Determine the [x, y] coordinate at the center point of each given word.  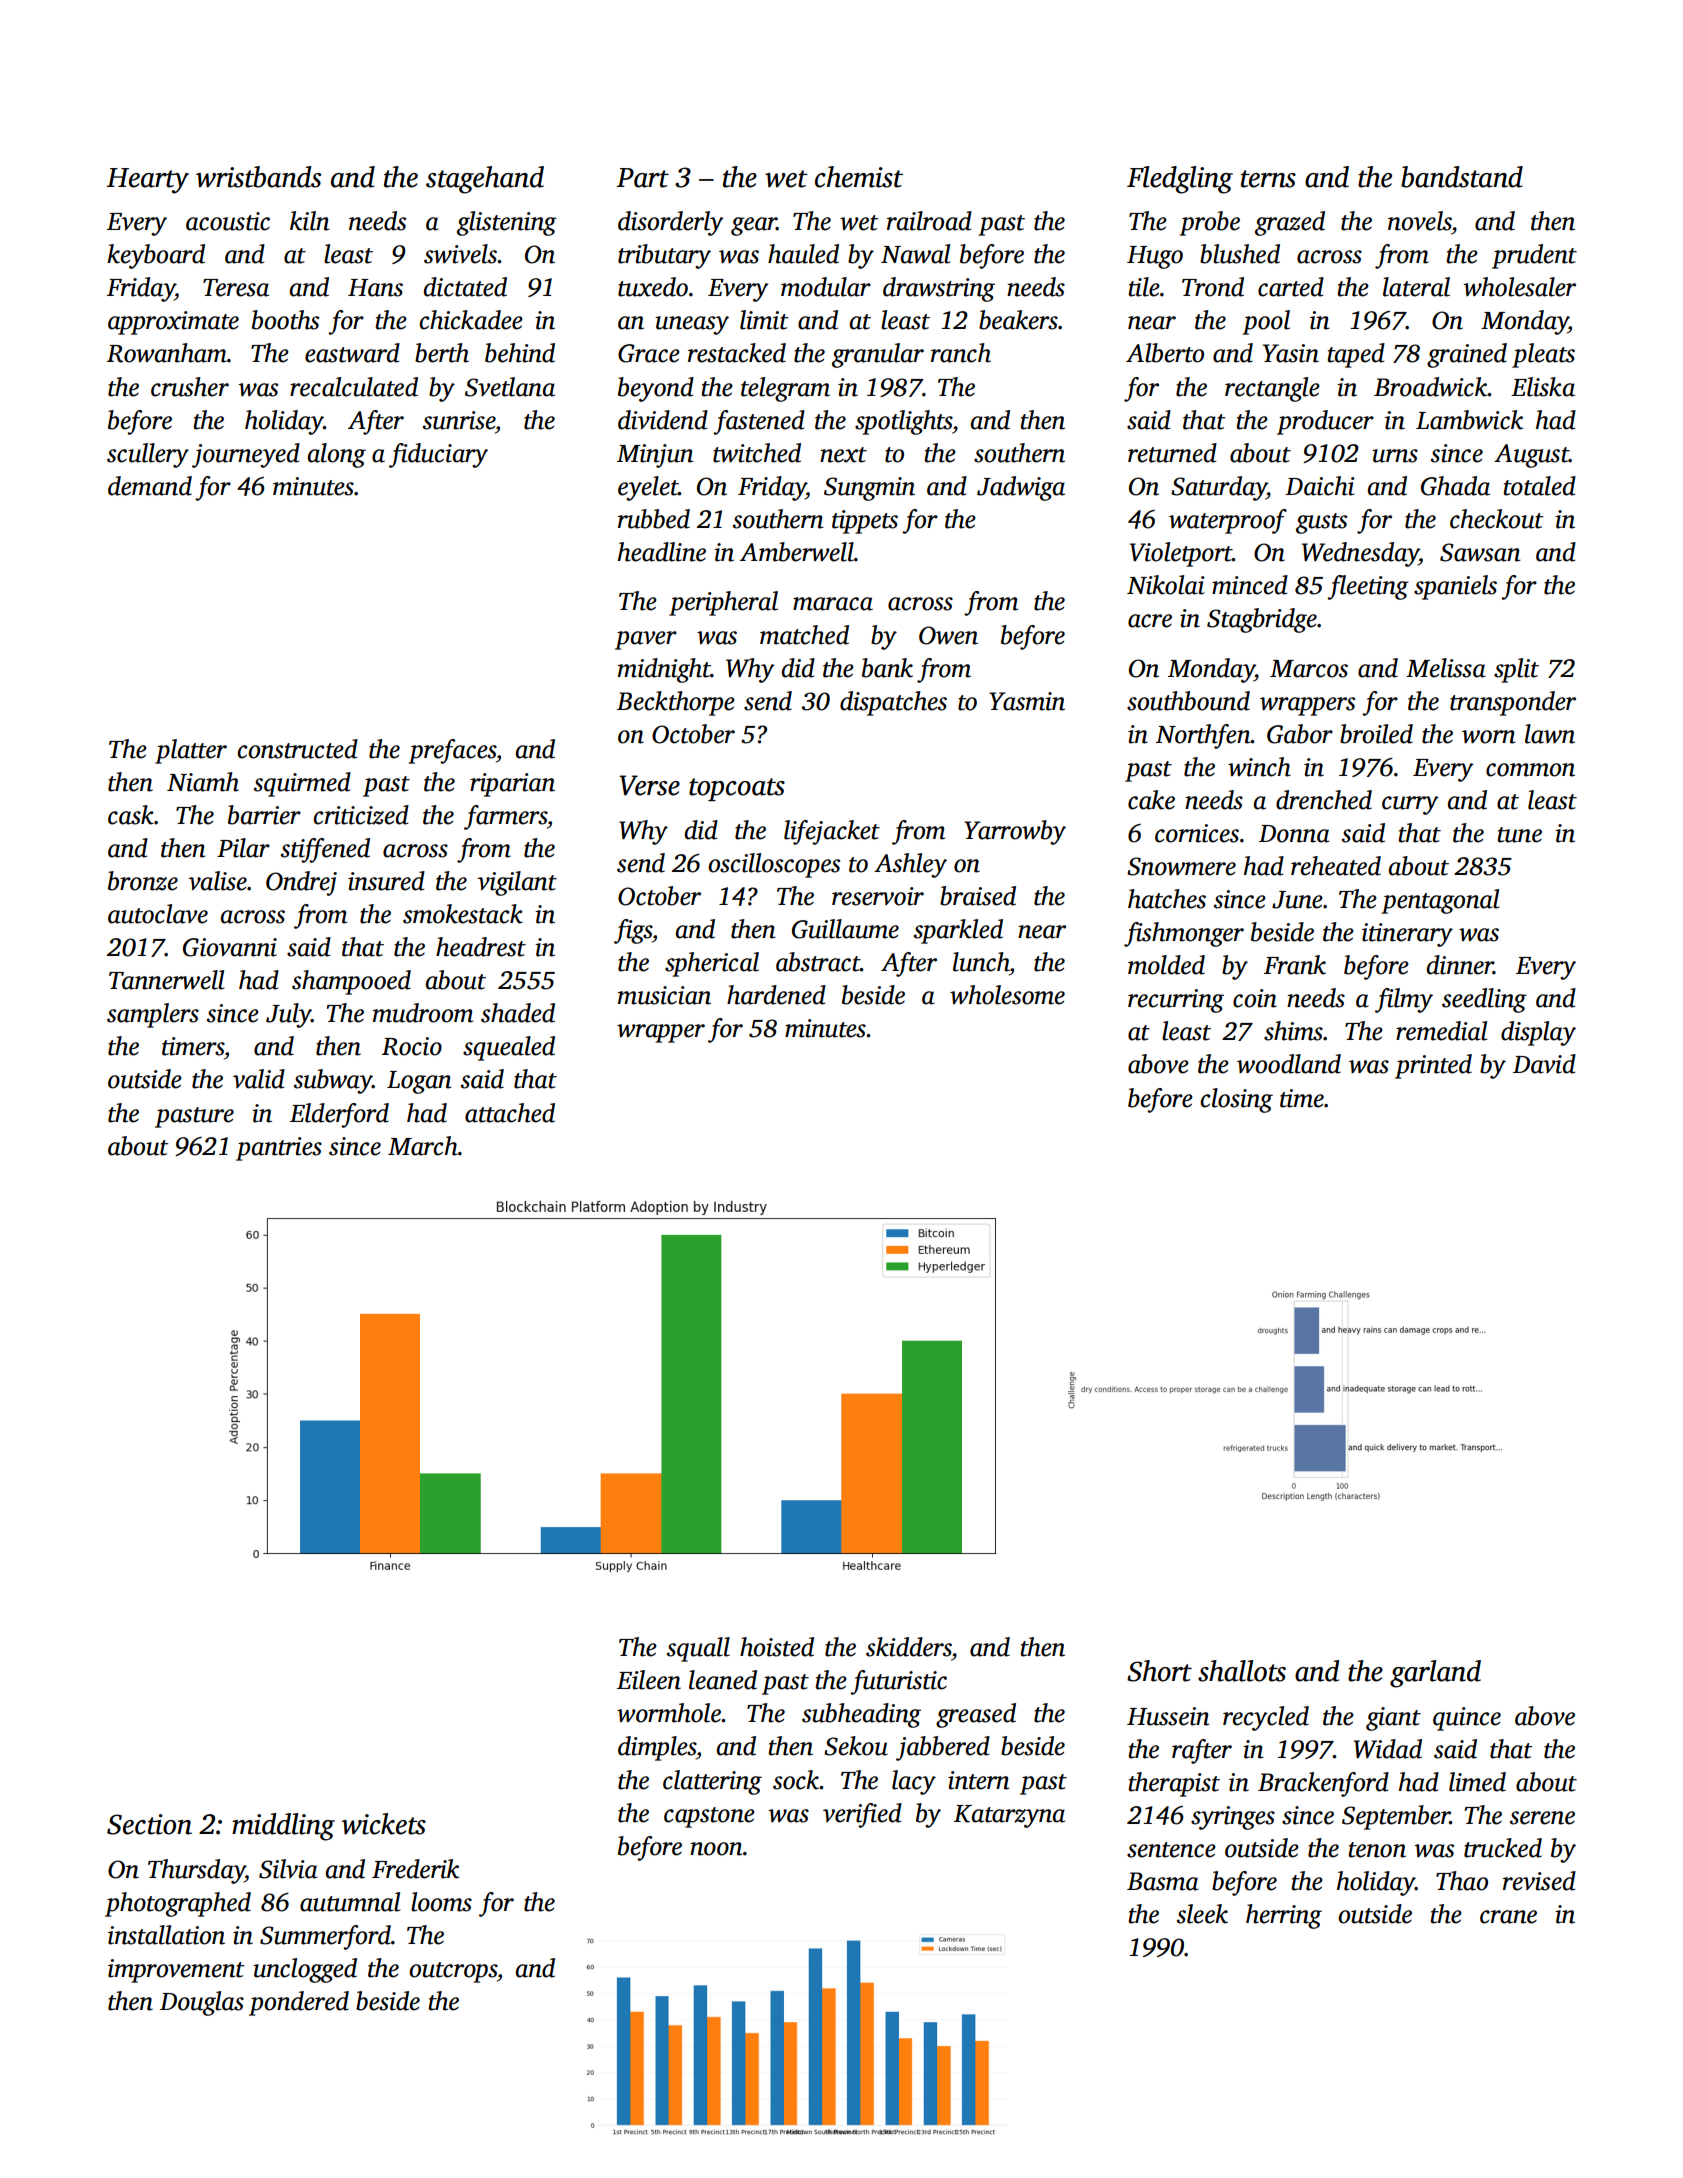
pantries [279, 1149]
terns [1268, 179]
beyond [656, 389]
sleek [1202, 1914]
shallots [1242, 1671]
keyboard [156, 256]
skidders [908, 1647]
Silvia [288, 1869]
